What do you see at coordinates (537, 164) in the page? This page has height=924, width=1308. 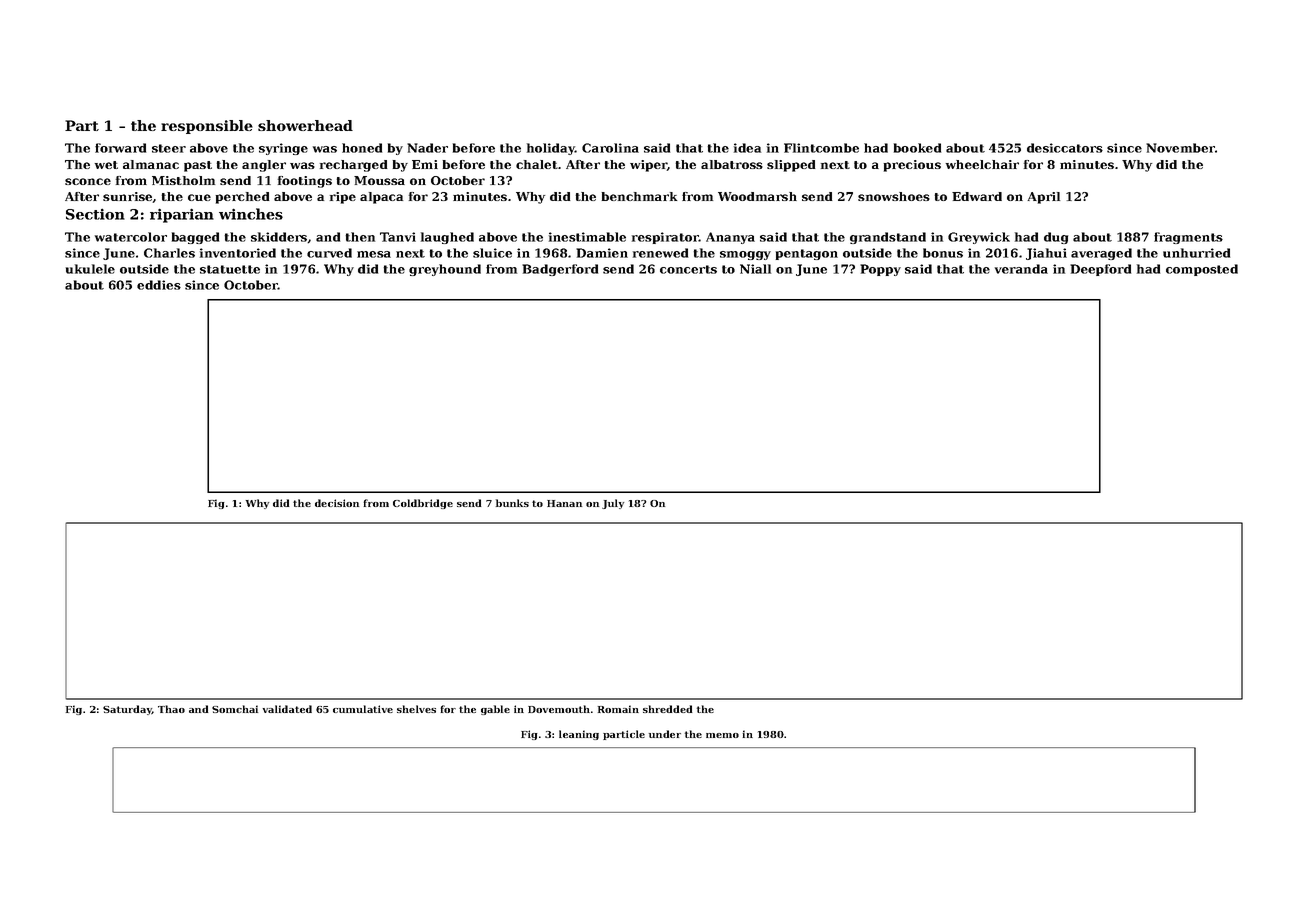 I see `chalet` at bounding box center [537, 164].
